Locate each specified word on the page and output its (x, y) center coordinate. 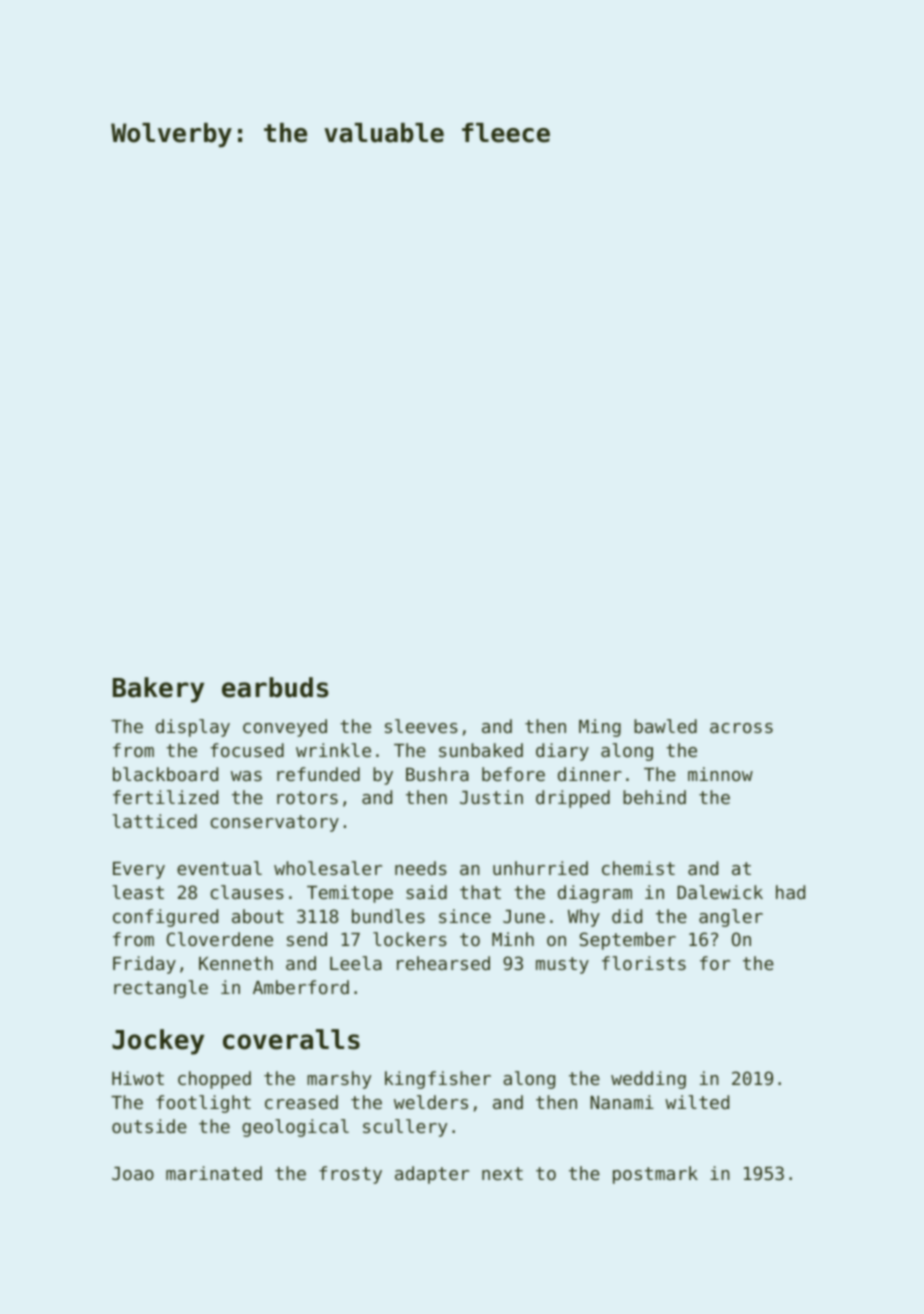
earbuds (275, 687)
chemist (638, 868)
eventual (219, 868)
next (502, 1173)
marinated (214, 1173)
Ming (600, 728)
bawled (665, 726)
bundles (388, 916)
